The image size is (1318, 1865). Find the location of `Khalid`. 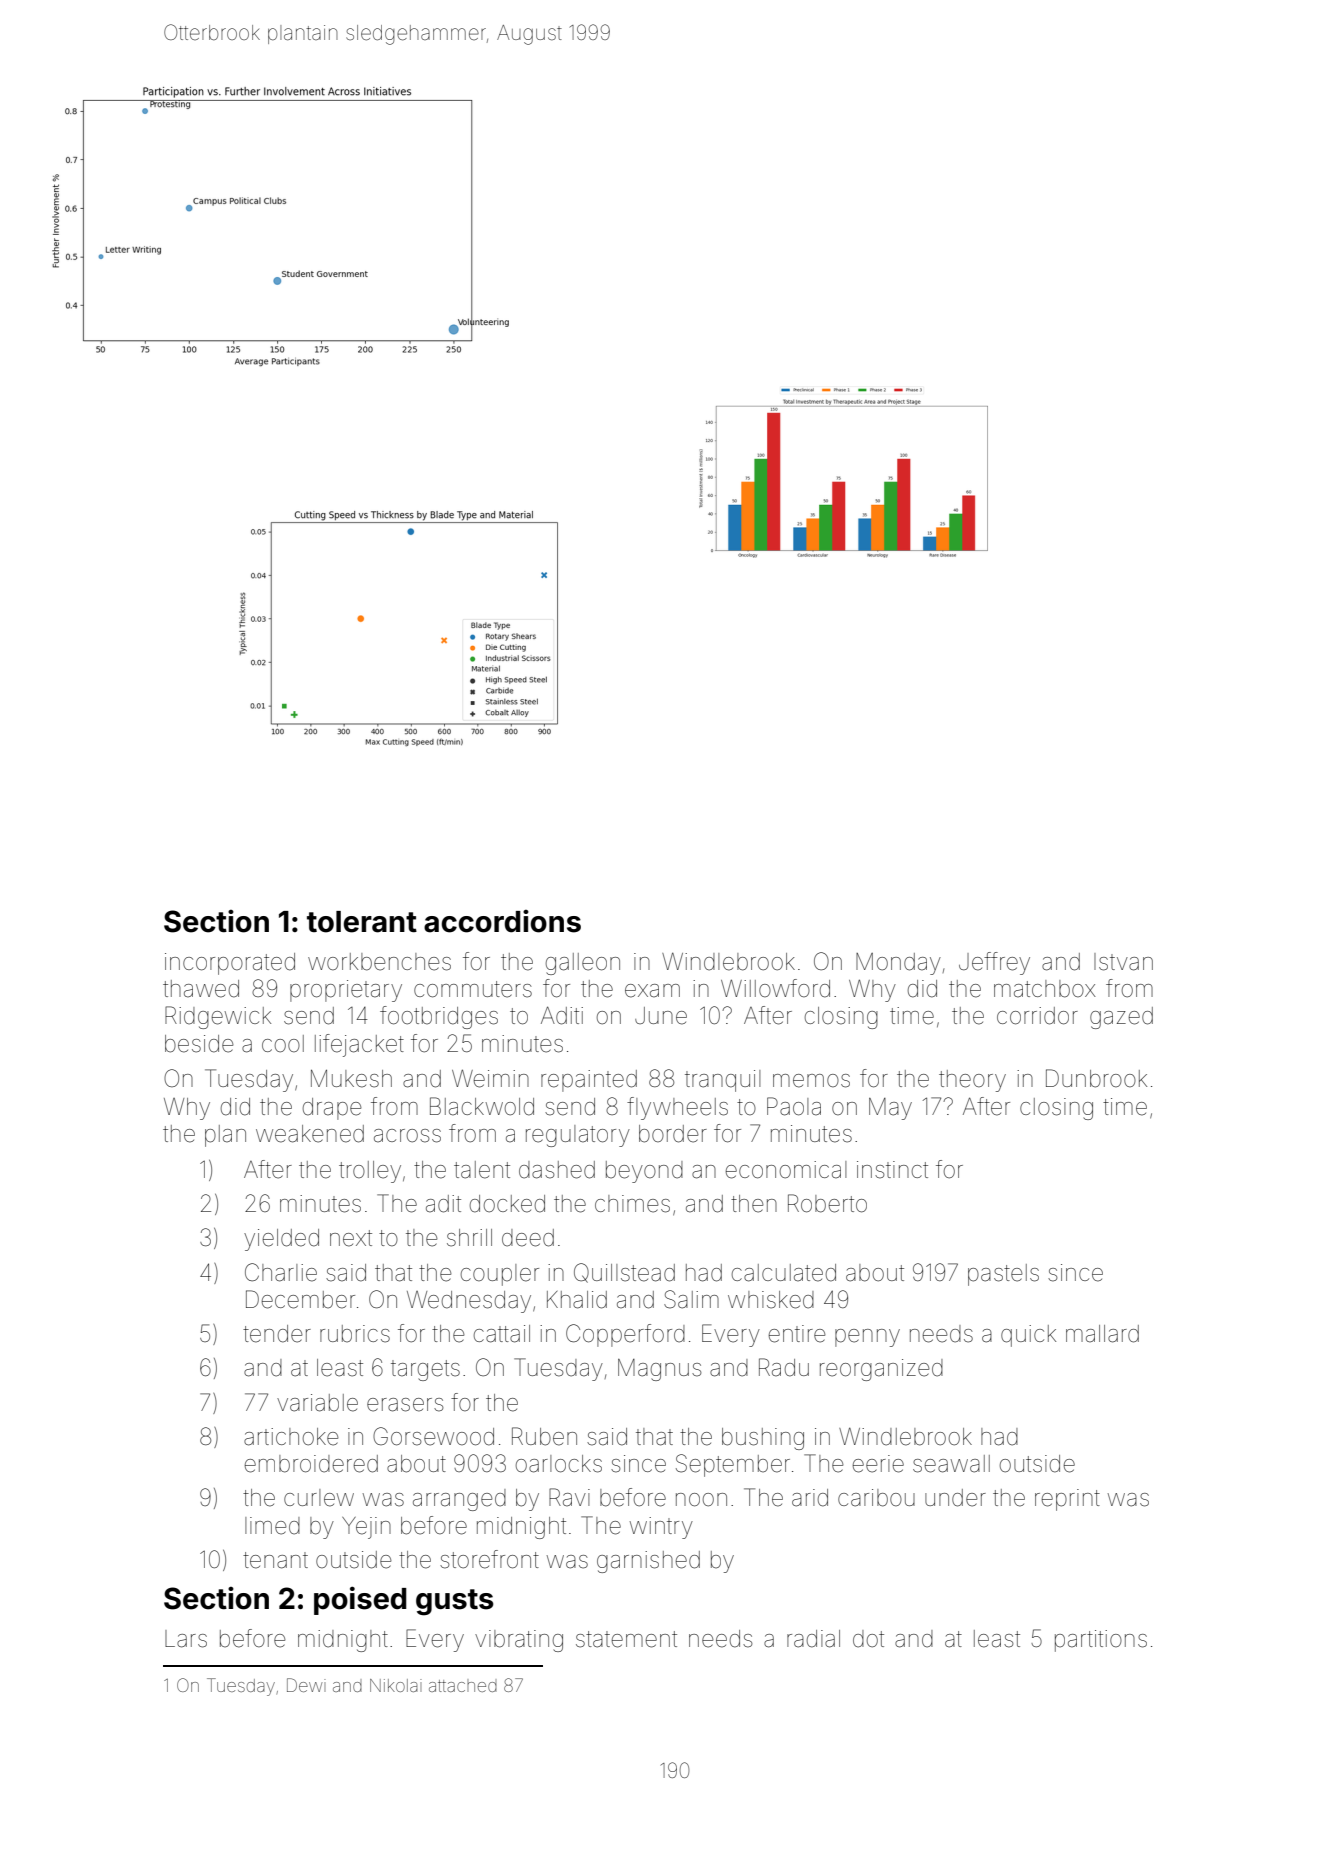

Khalid is located at coordinates (577, 1300).
